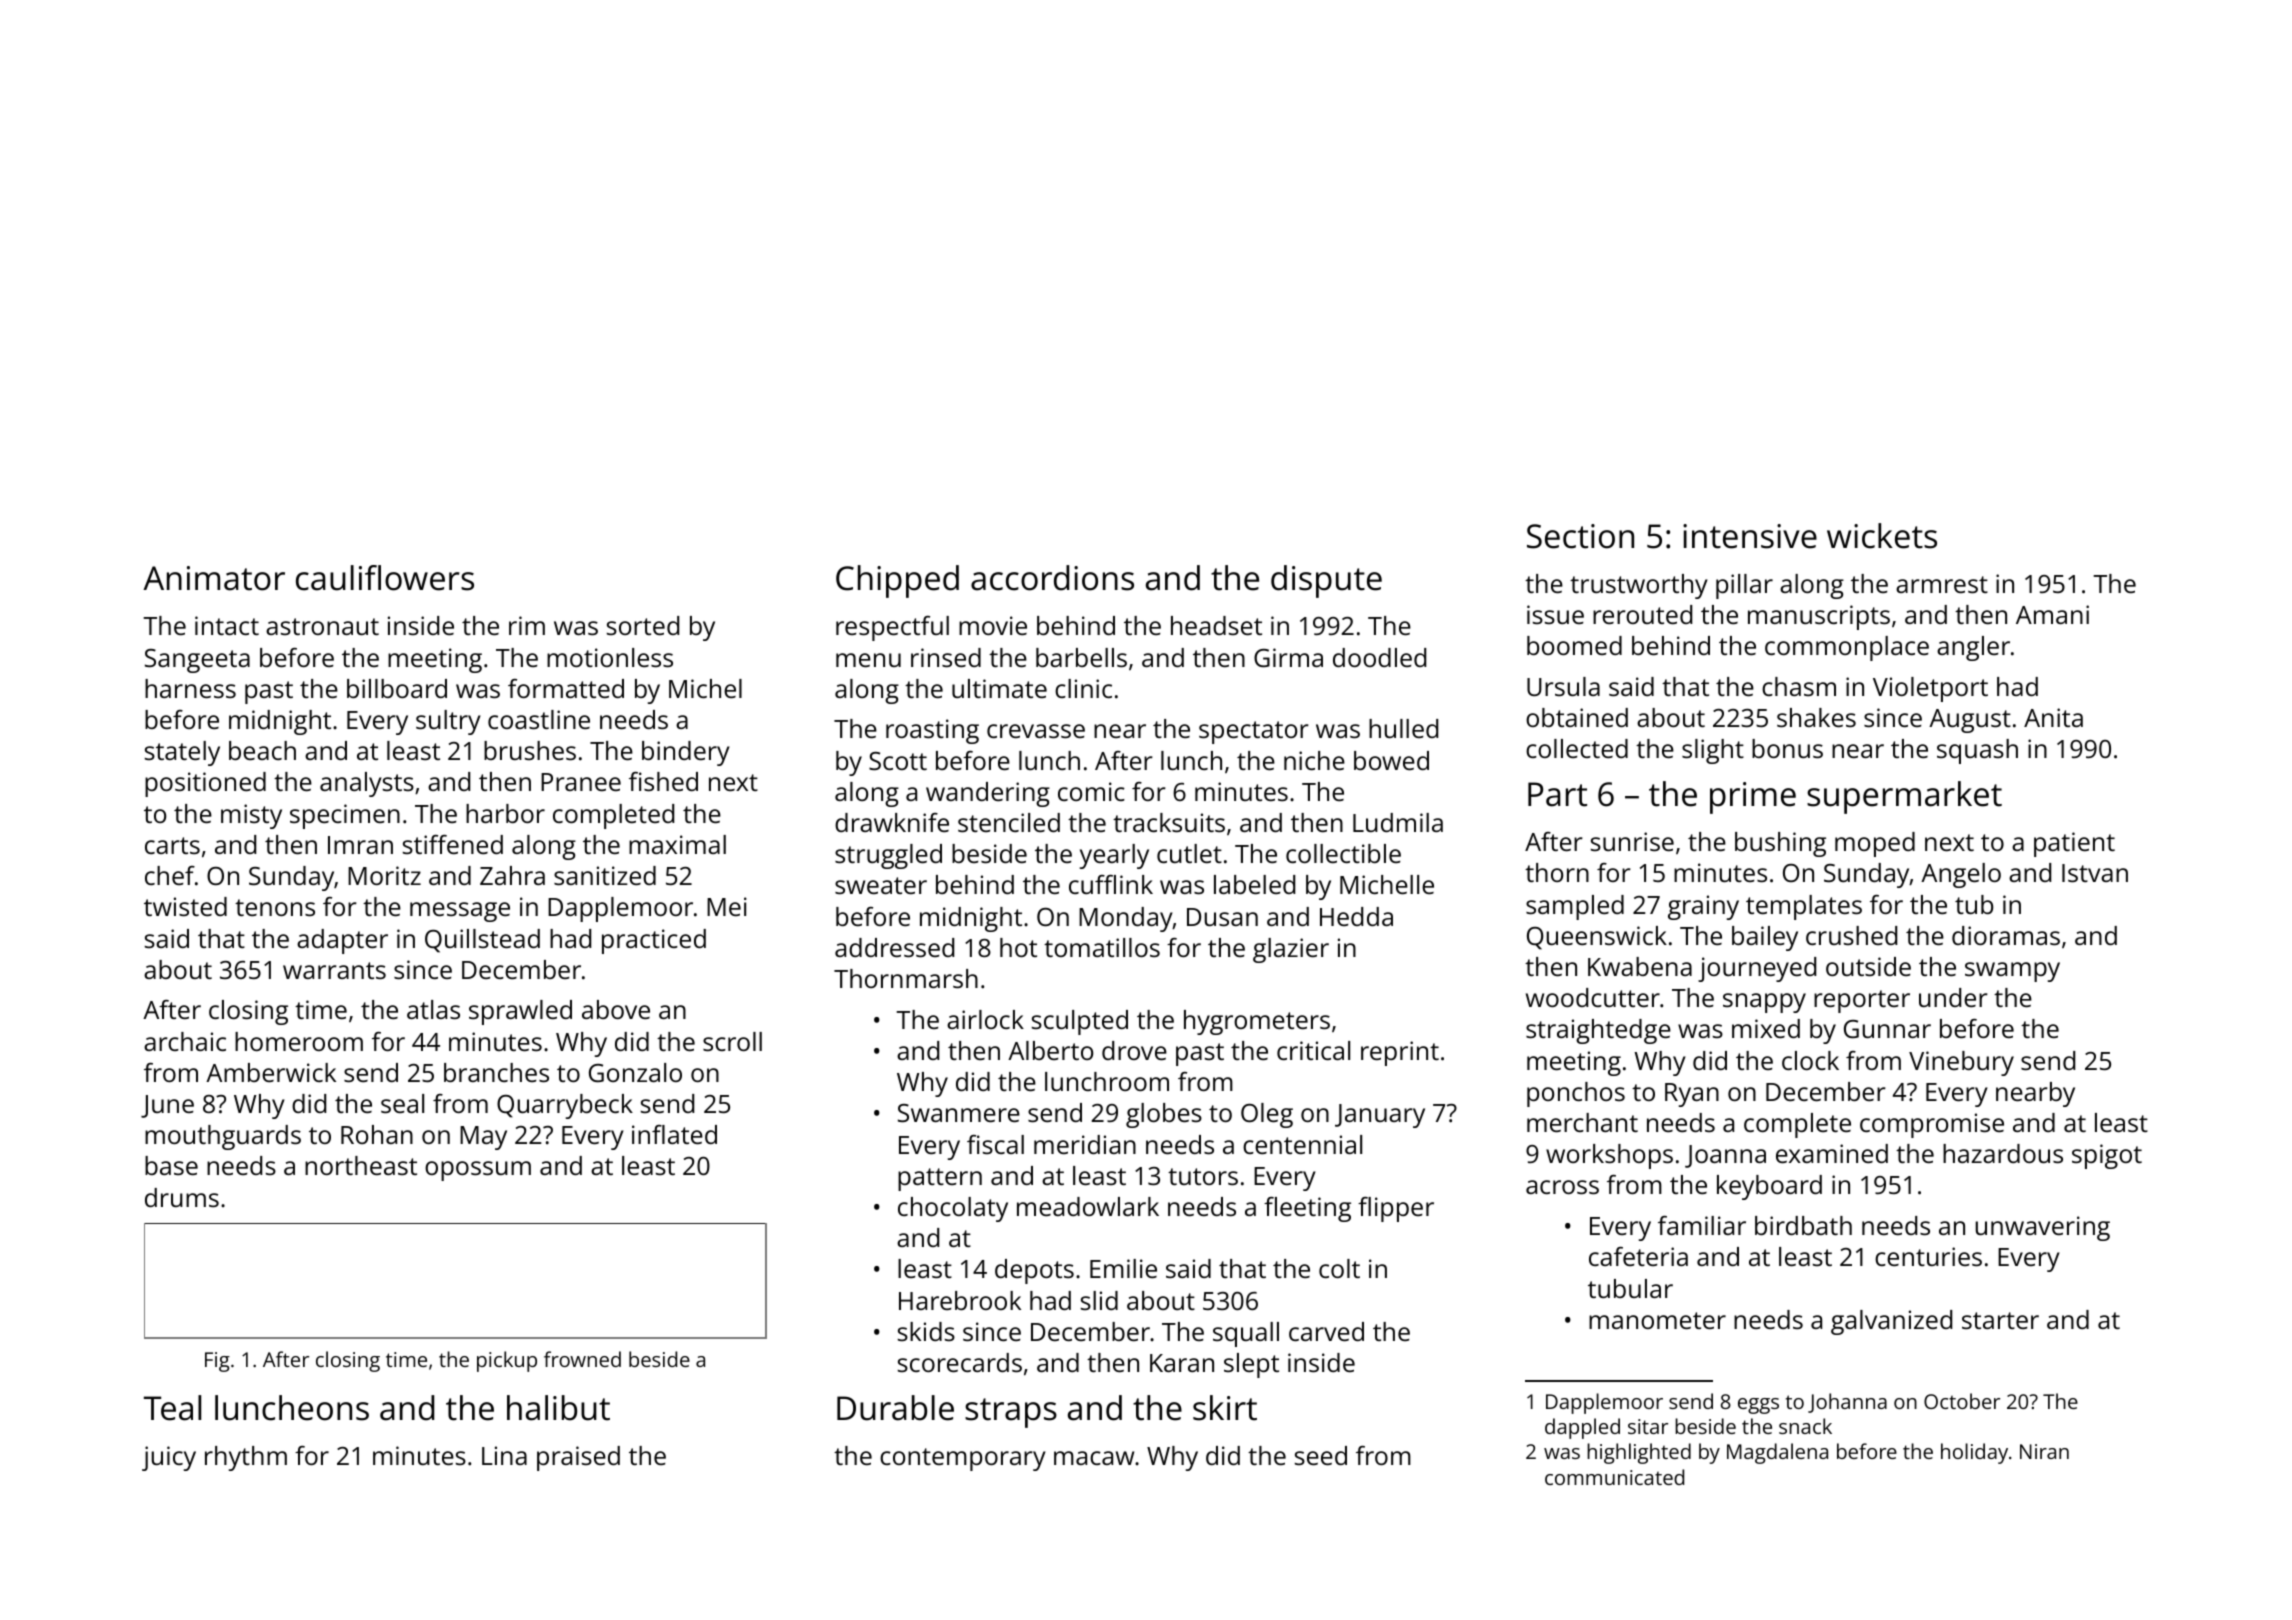  I want to click on Emilie, so click(1123, 1268).
